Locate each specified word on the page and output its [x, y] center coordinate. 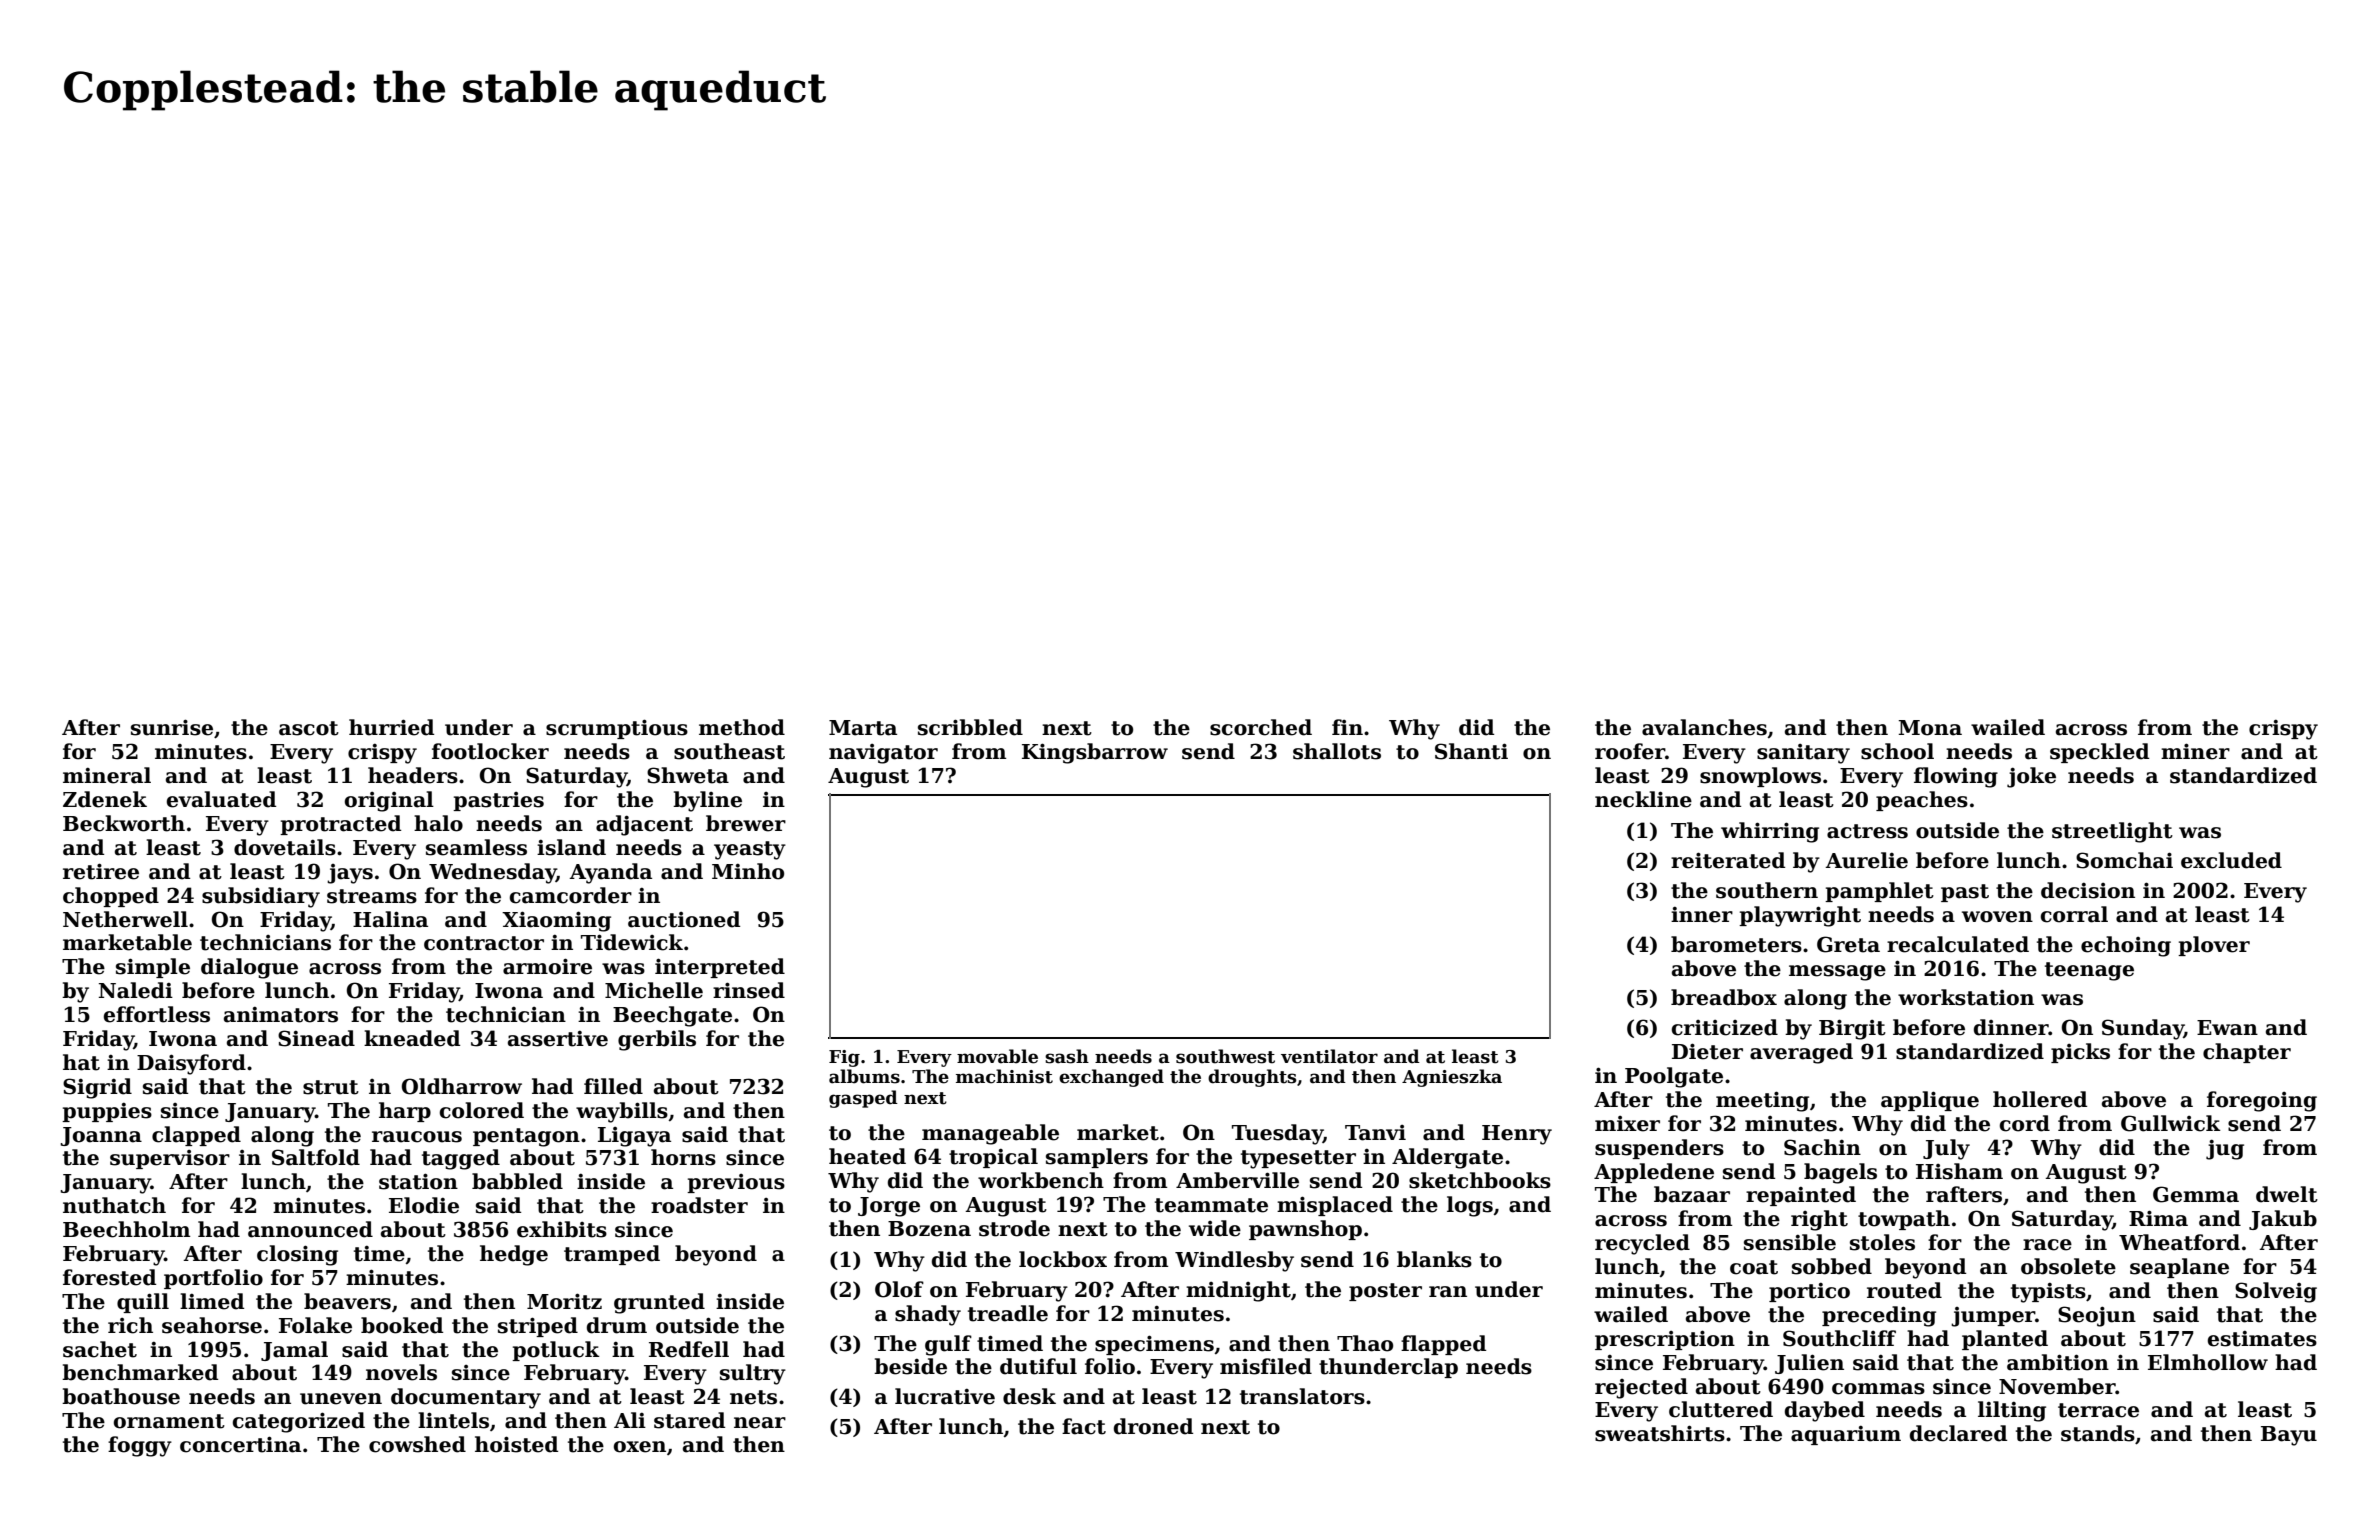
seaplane [2179, 1268]
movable [997, 1056]
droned [1153, 1426]
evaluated [221, 799]
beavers [347, 1301]
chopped [111, 897]
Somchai [2124, 860]
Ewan [2227, 1028]
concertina [240, 1444]
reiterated [1728, 860]
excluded [2231, 860]
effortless [157, 1014]
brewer [746, 823]
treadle [1008, 1313]
